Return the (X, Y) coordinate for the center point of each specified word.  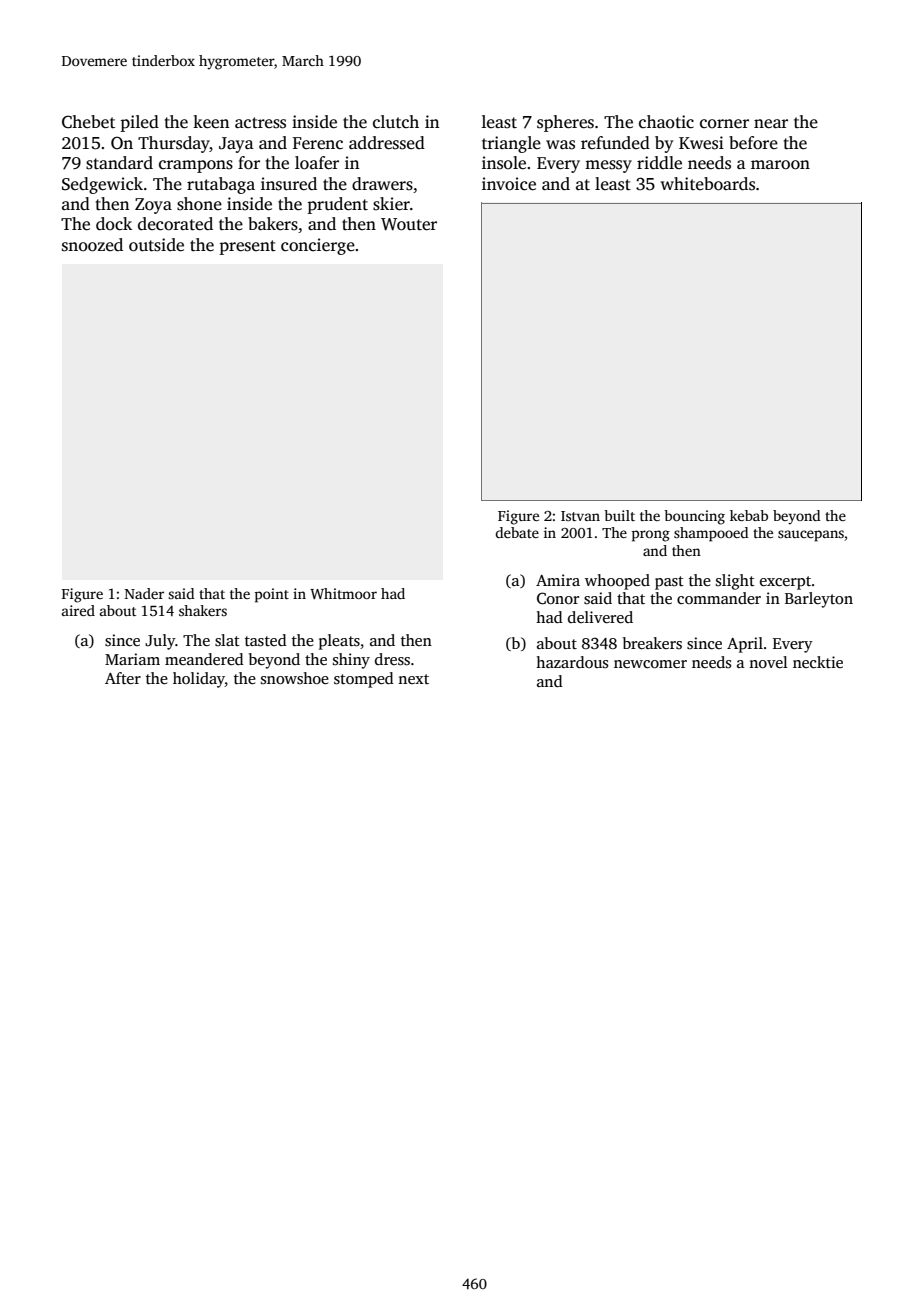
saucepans (811, 536)
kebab (749, 515)
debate (517, 532)
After (123, 678)
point (272, 595)
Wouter (409, 224)
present (247, 247)
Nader (144, 593)
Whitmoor (343, 593)
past (669, 583)
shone (199, 204)
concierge (318, 246)
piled (139, 123)
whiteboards (707, 184)
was (560, 145)
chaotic (666, 122)
